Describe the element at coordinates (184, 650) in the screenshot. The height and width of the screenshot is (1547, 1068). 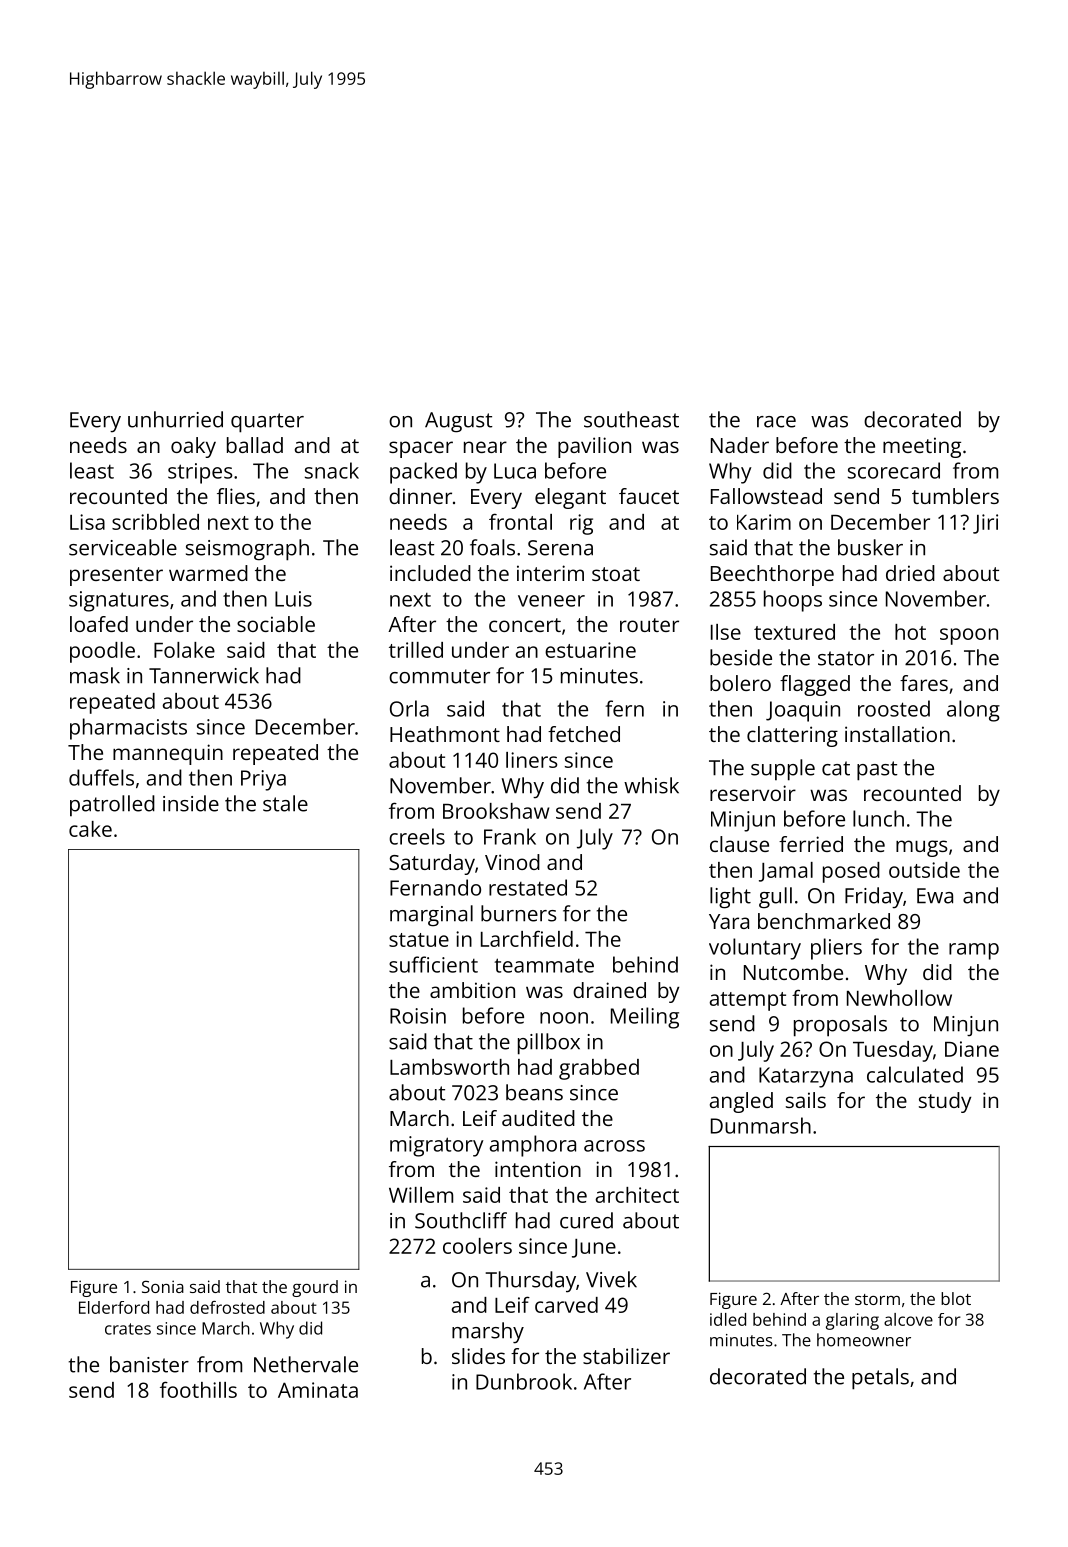
I see `Folake` at that location.
